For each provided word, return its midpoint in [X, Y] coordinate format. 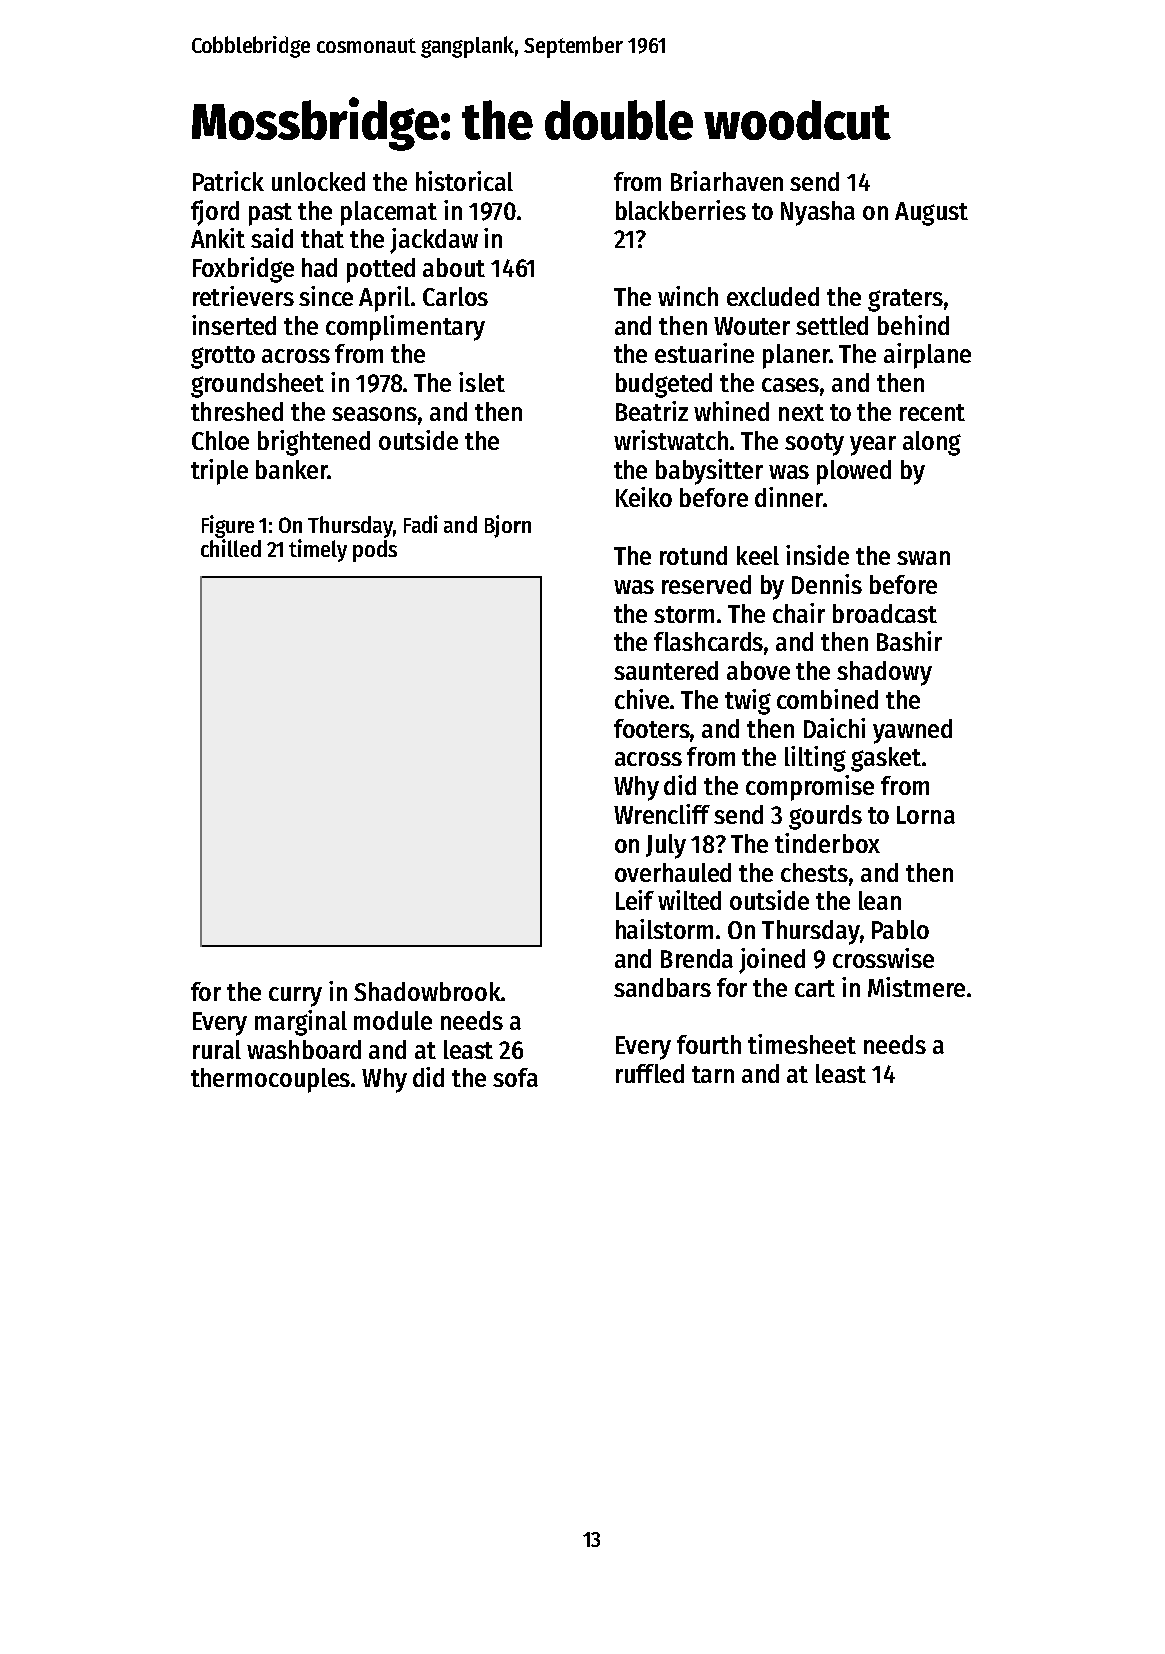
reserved [706, 584]
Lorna [926, 815]
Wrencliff [662, 814]
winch [688, 296]
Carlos [455, 296]
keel [758, 555]
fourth [709, 1044]
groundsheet [257, 385]
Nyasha [818, 213]
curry [295, 997]
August [931, 214]
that [322, 238]
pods [375, 551]
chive [642, 699]
